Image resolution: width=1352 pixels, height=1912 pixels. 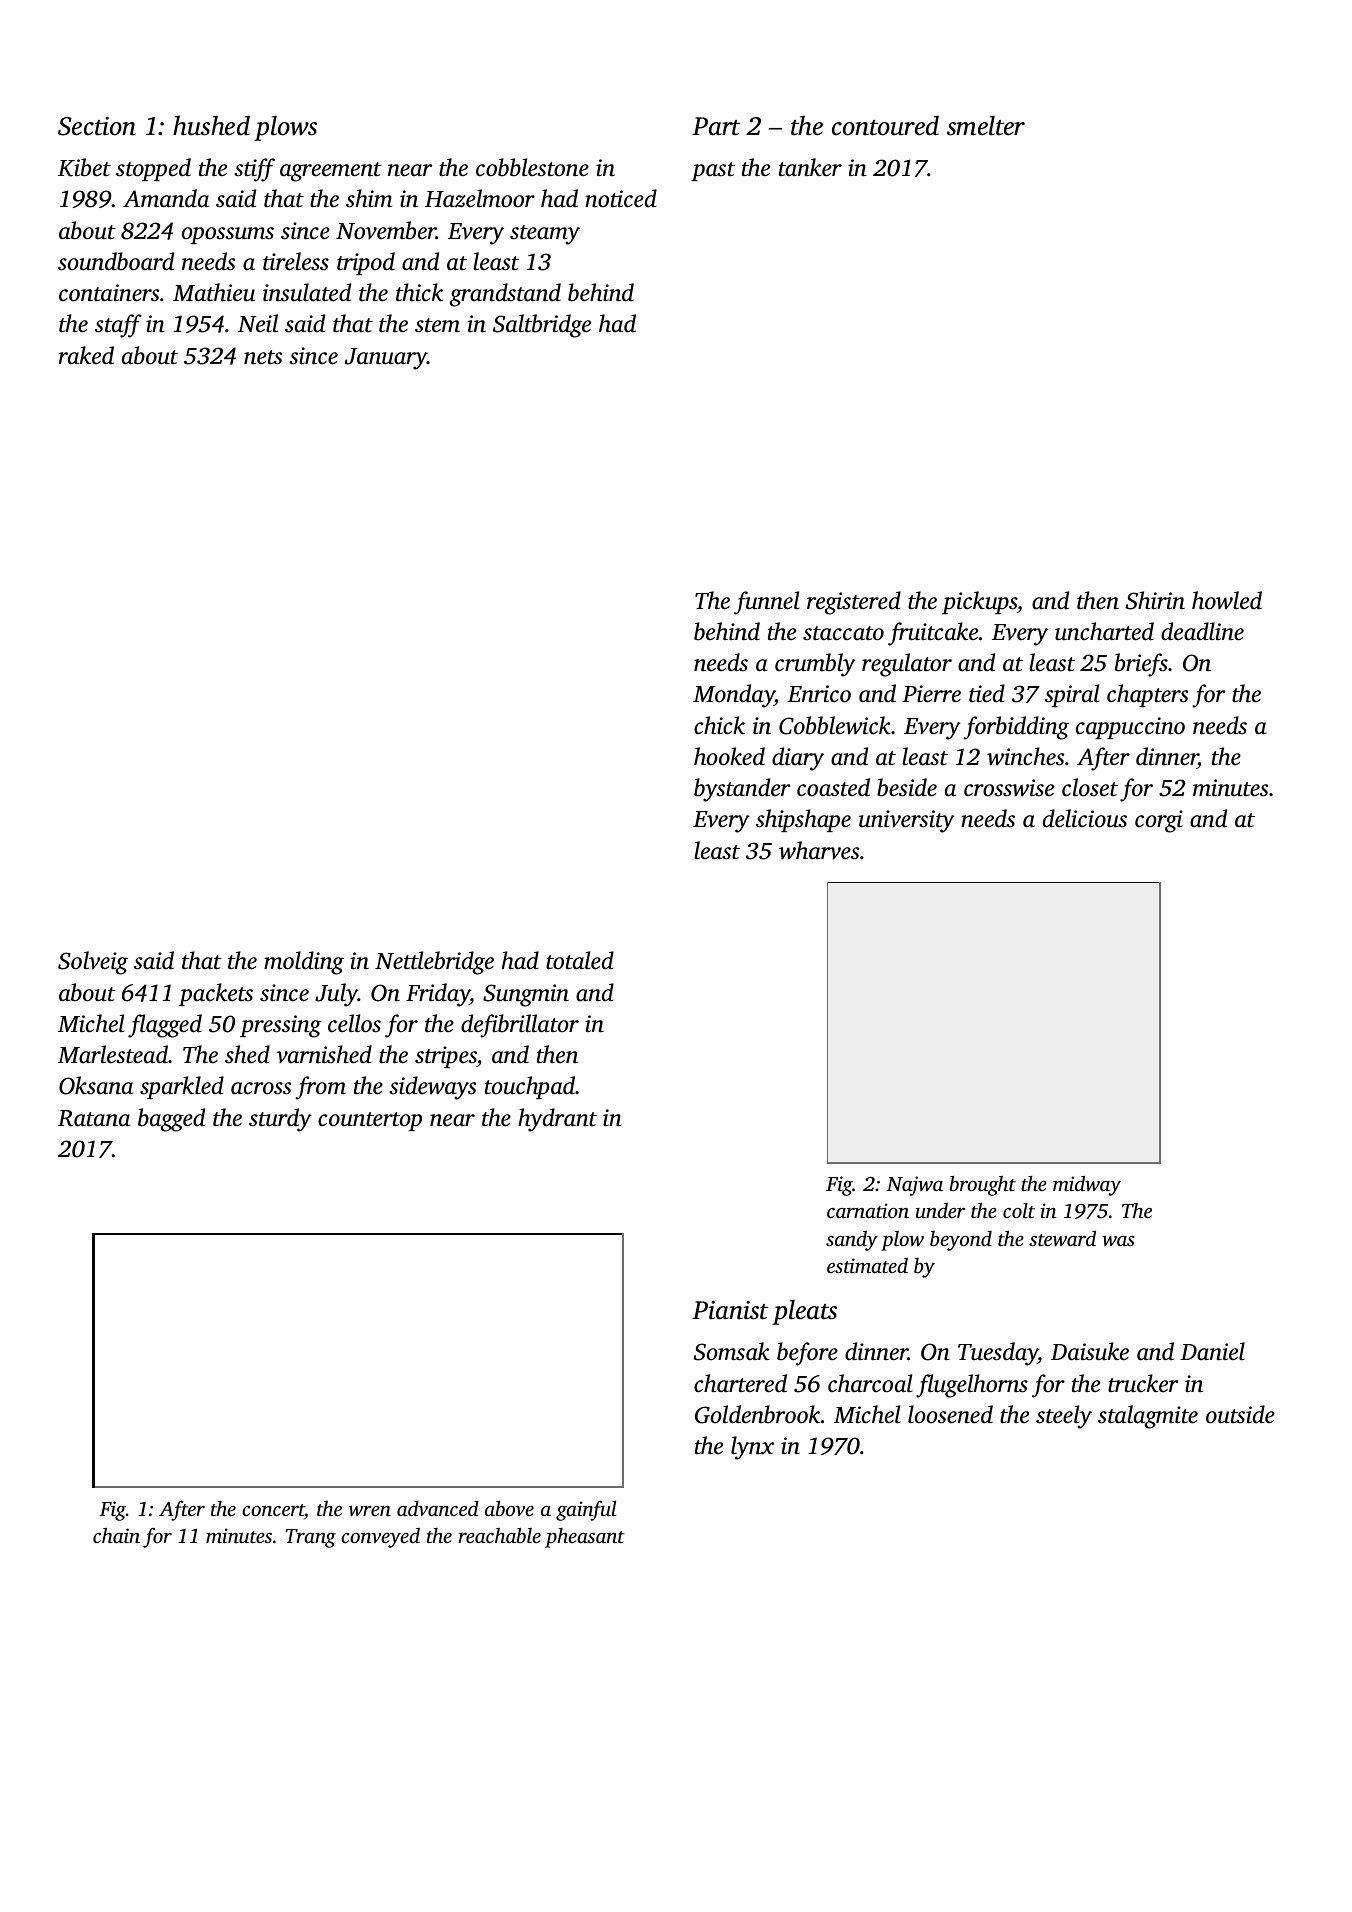 What do you see at coordinates (116, 1535) in the screenshot?
I see `chain` at bounding box center [116, 1535].
